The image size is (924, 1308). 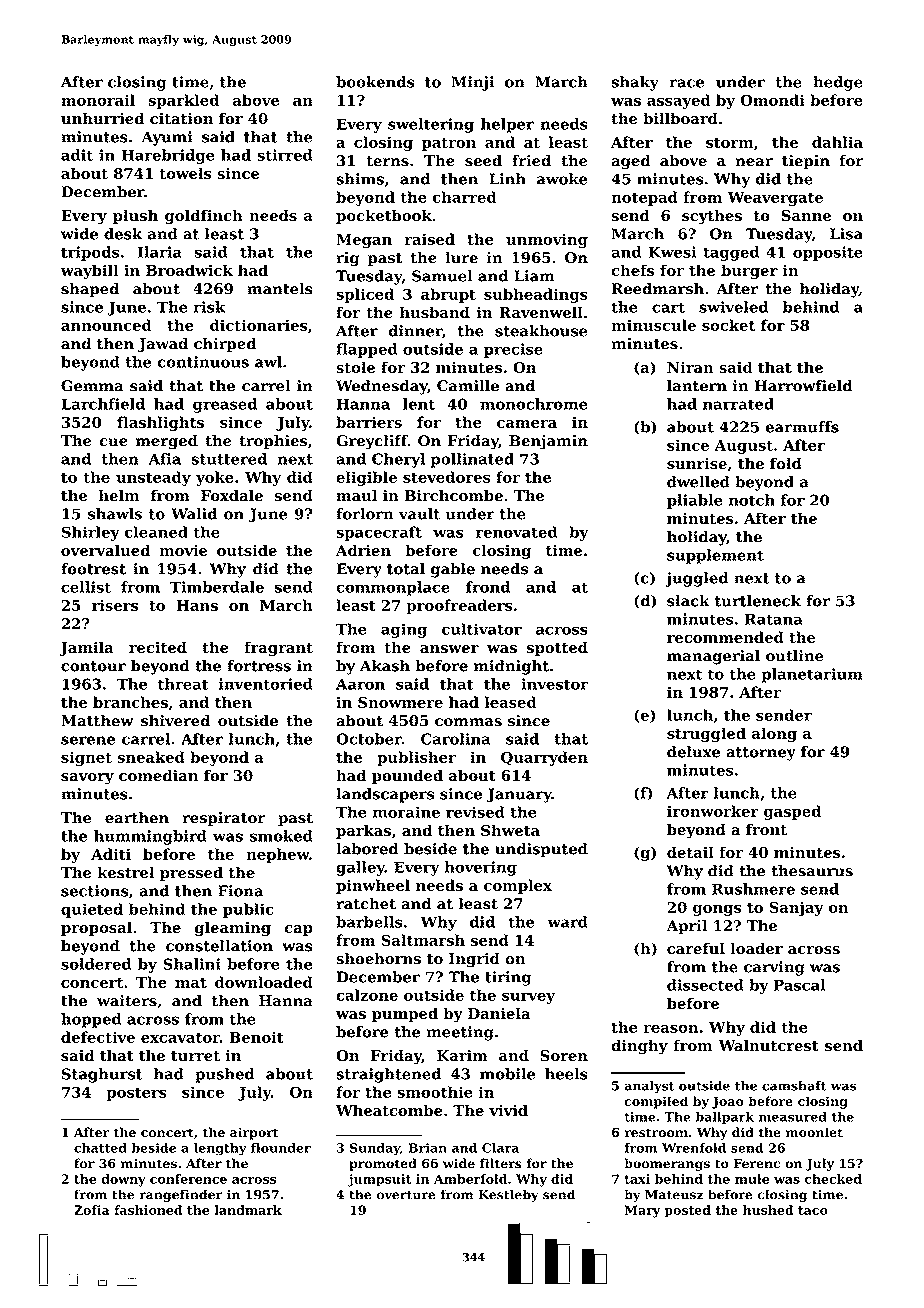 What do you see at coordinates (158, 647) in the screenshot?
I see `recited` at bounding box center [158, 647].
